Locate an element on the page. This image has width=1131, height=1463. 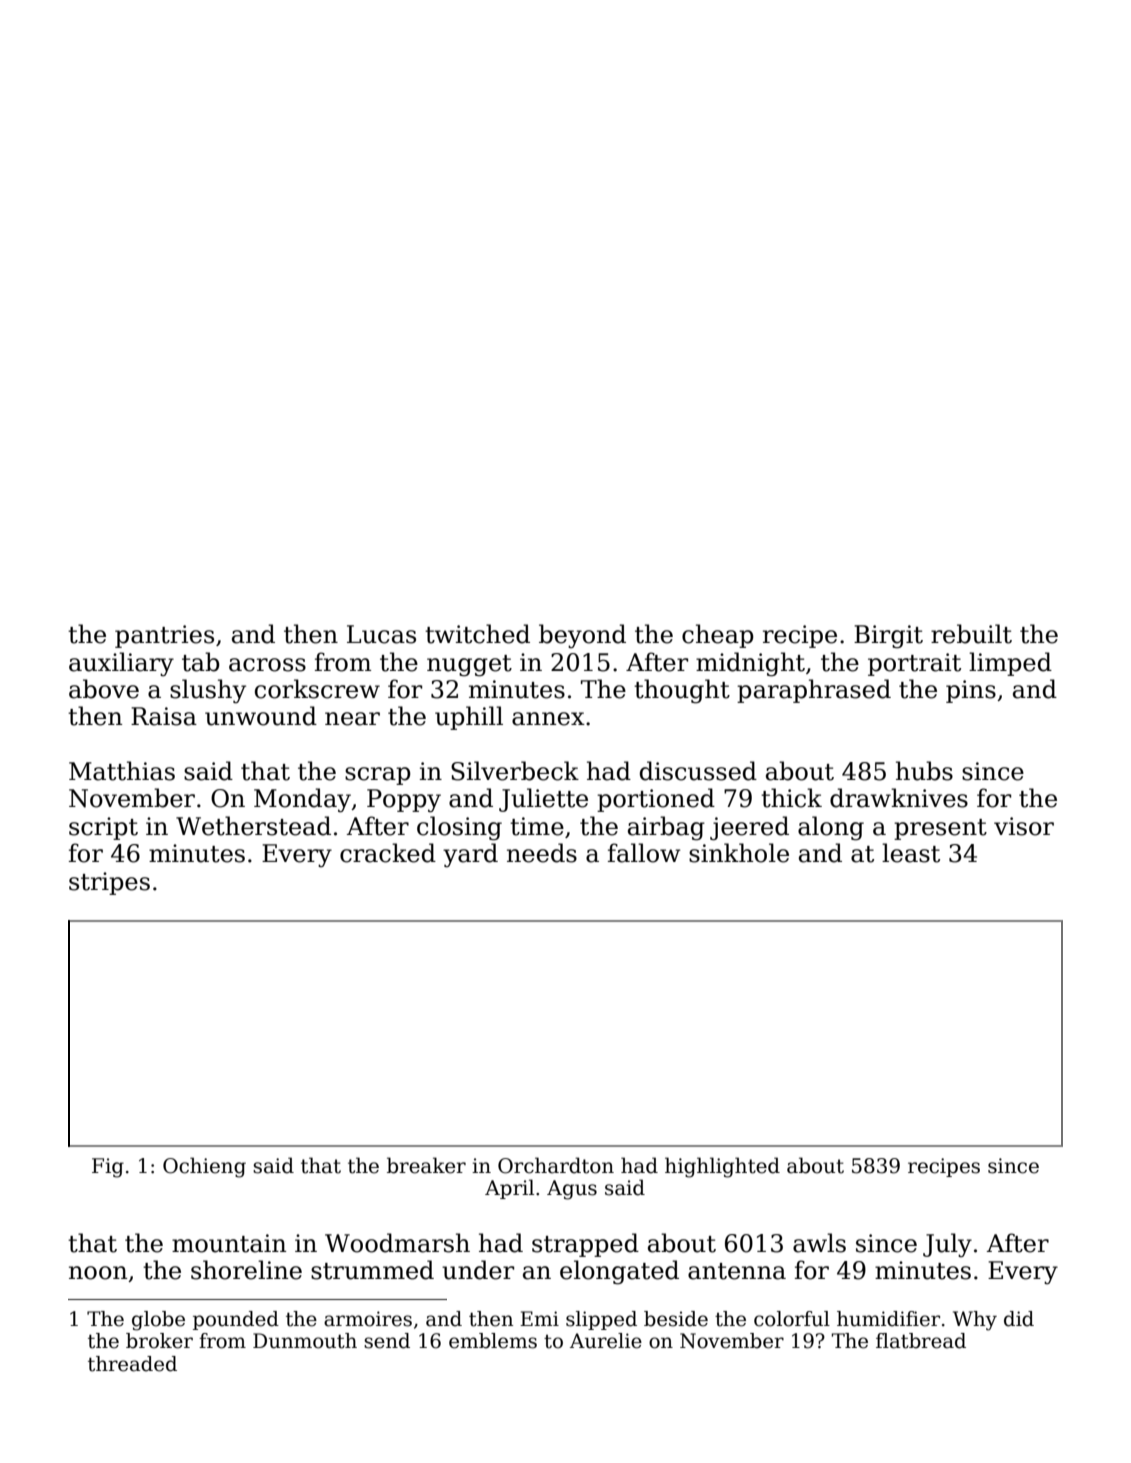
yard is located at coordinates (470, 855).
